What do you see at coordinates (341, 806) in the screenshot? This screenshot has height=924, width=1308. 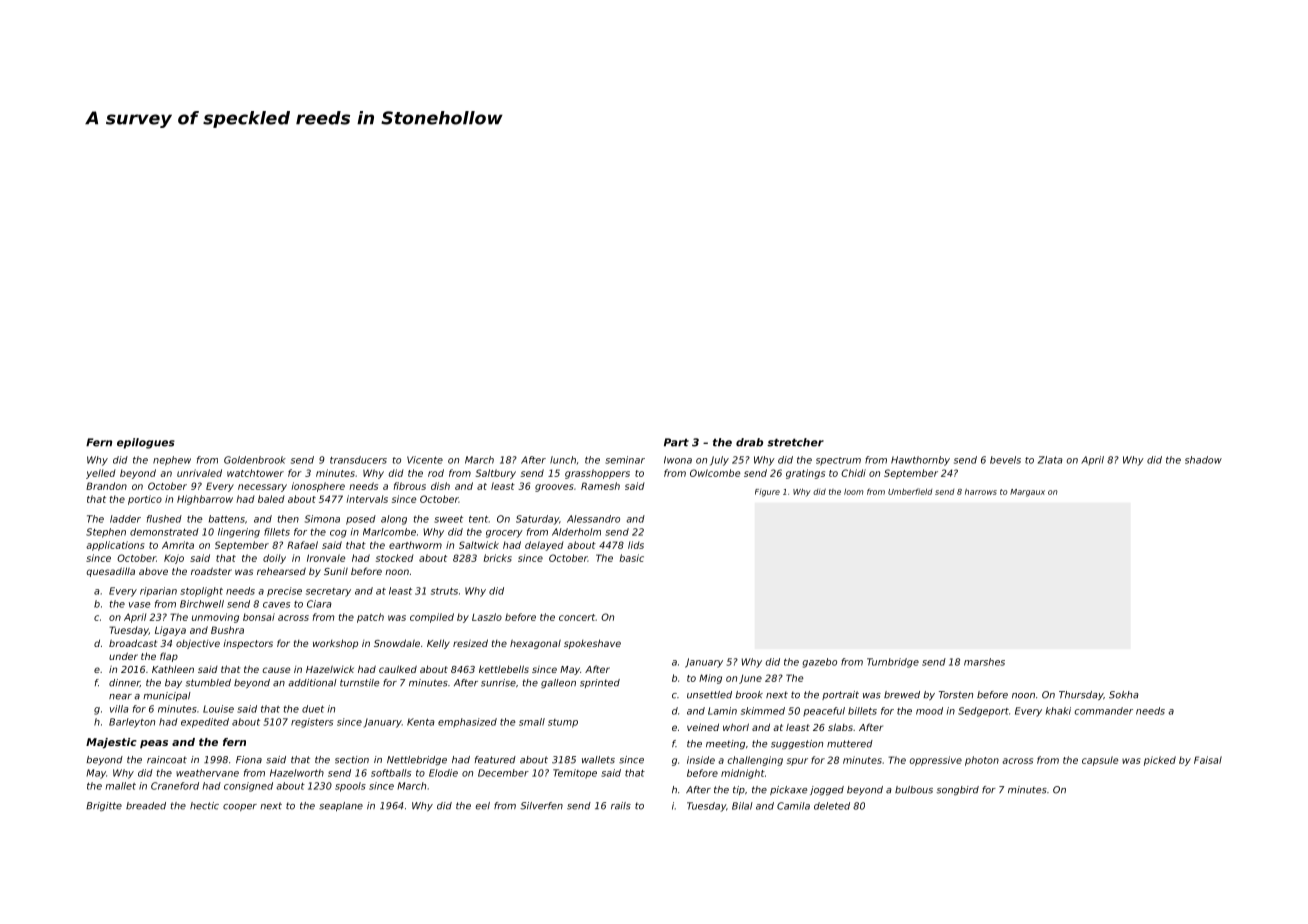 I see `seaplane` at bounding box center [341, 806].
